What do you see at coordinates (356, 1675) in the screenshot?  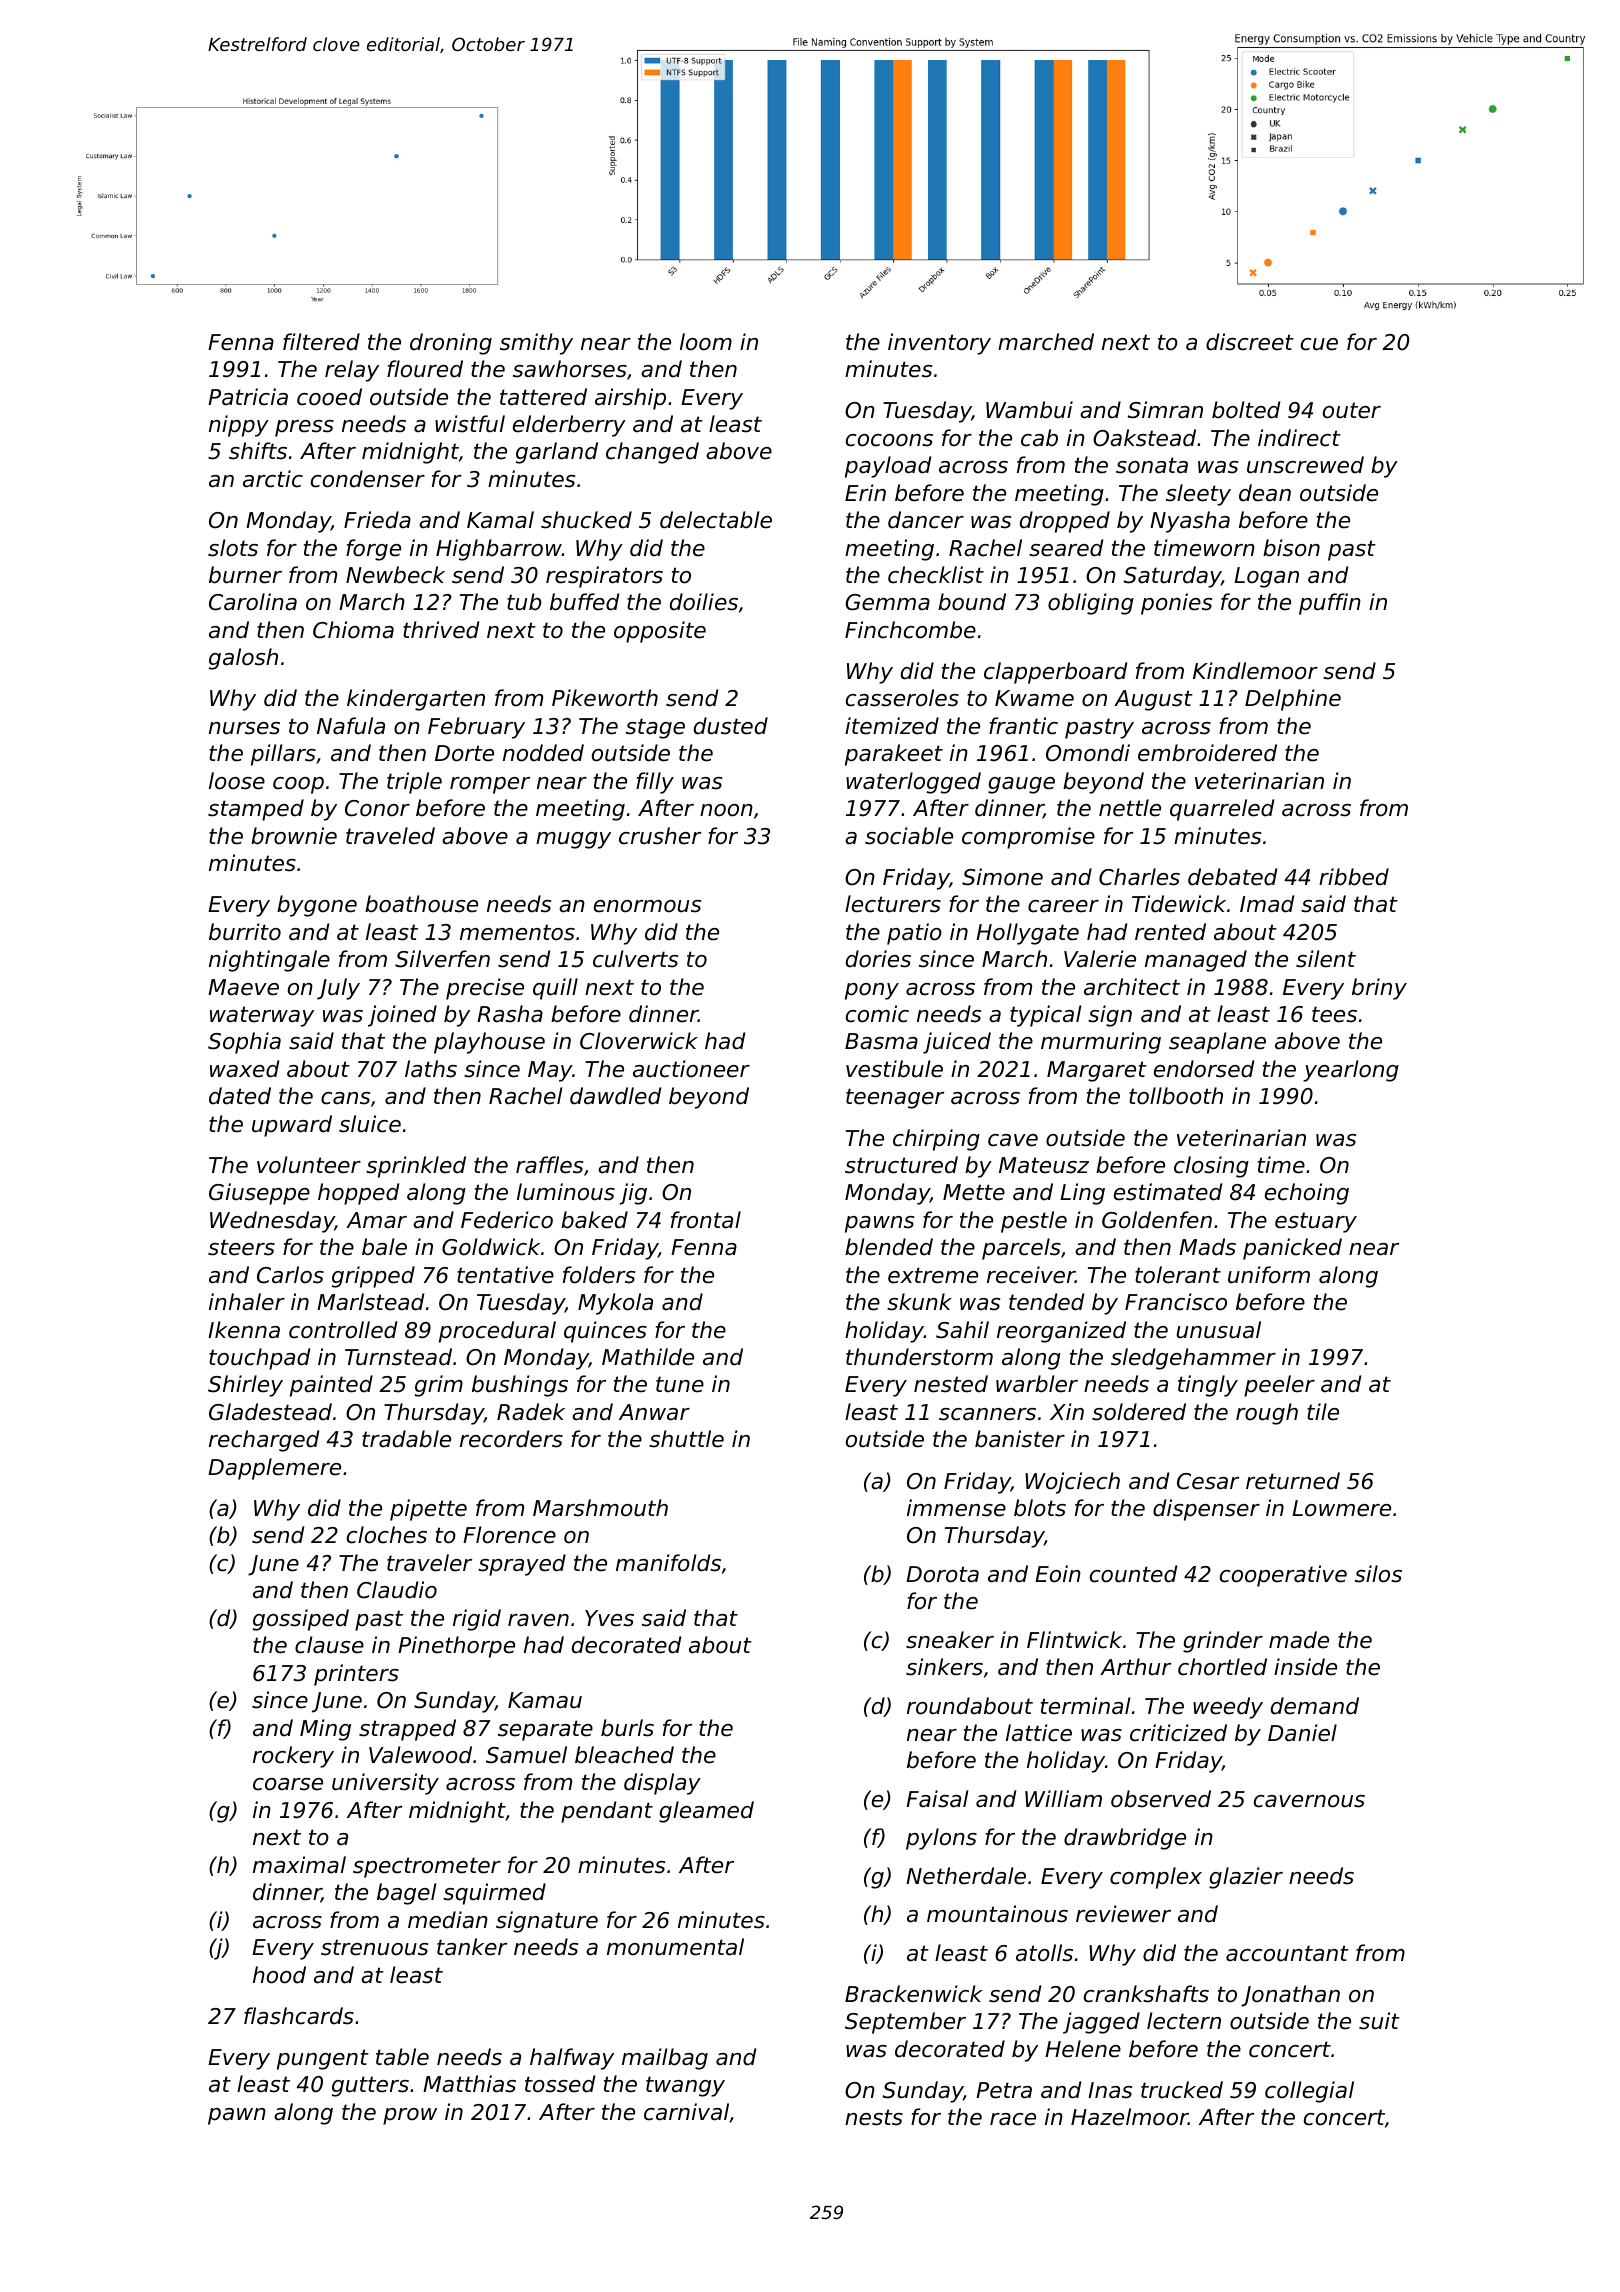 I see `printers` at bounding box center [356, 1675].
